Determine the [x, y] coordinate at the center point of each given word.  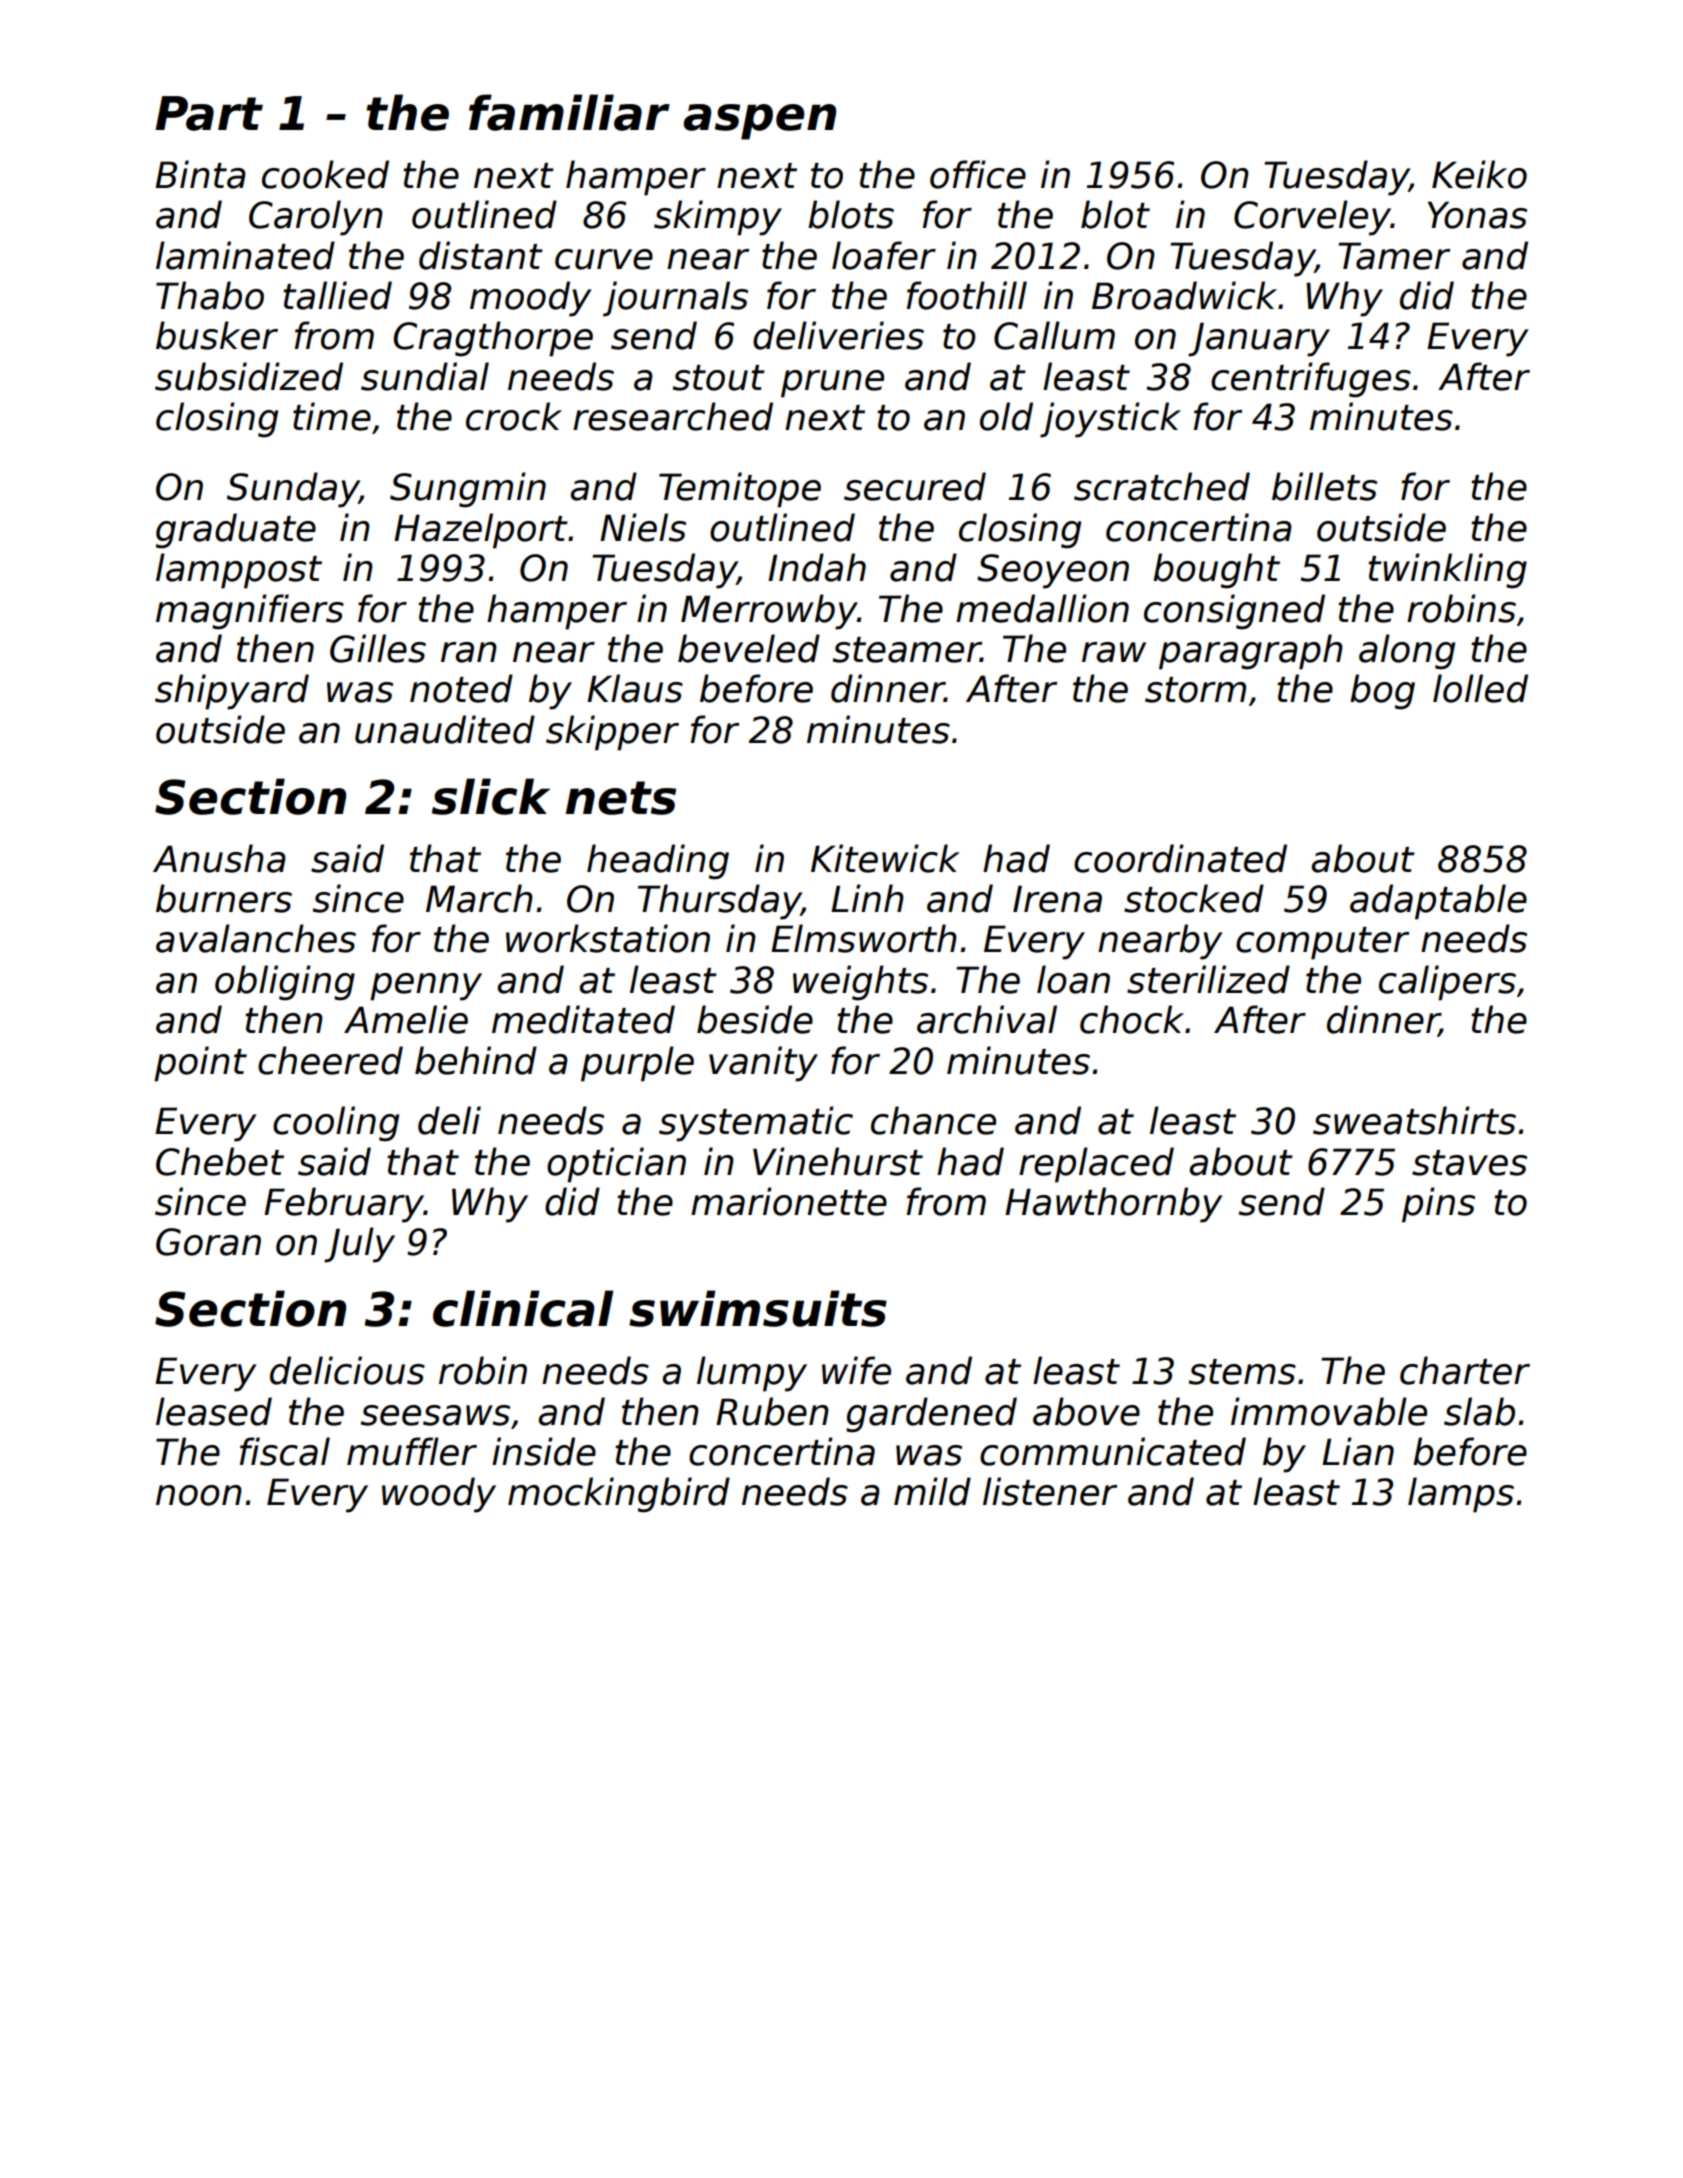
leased [214, 1411]
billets [1324, 486]
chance [933, 1120]
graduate [236, 531]
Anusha [219, 858]
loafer [884, 255]
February [344, 1205]
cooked [325, 174]
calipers [1447, 983]
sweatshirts [1414, 1120]
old [1006, 416]
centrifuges [1311, 380]
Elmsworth [864, 938]
